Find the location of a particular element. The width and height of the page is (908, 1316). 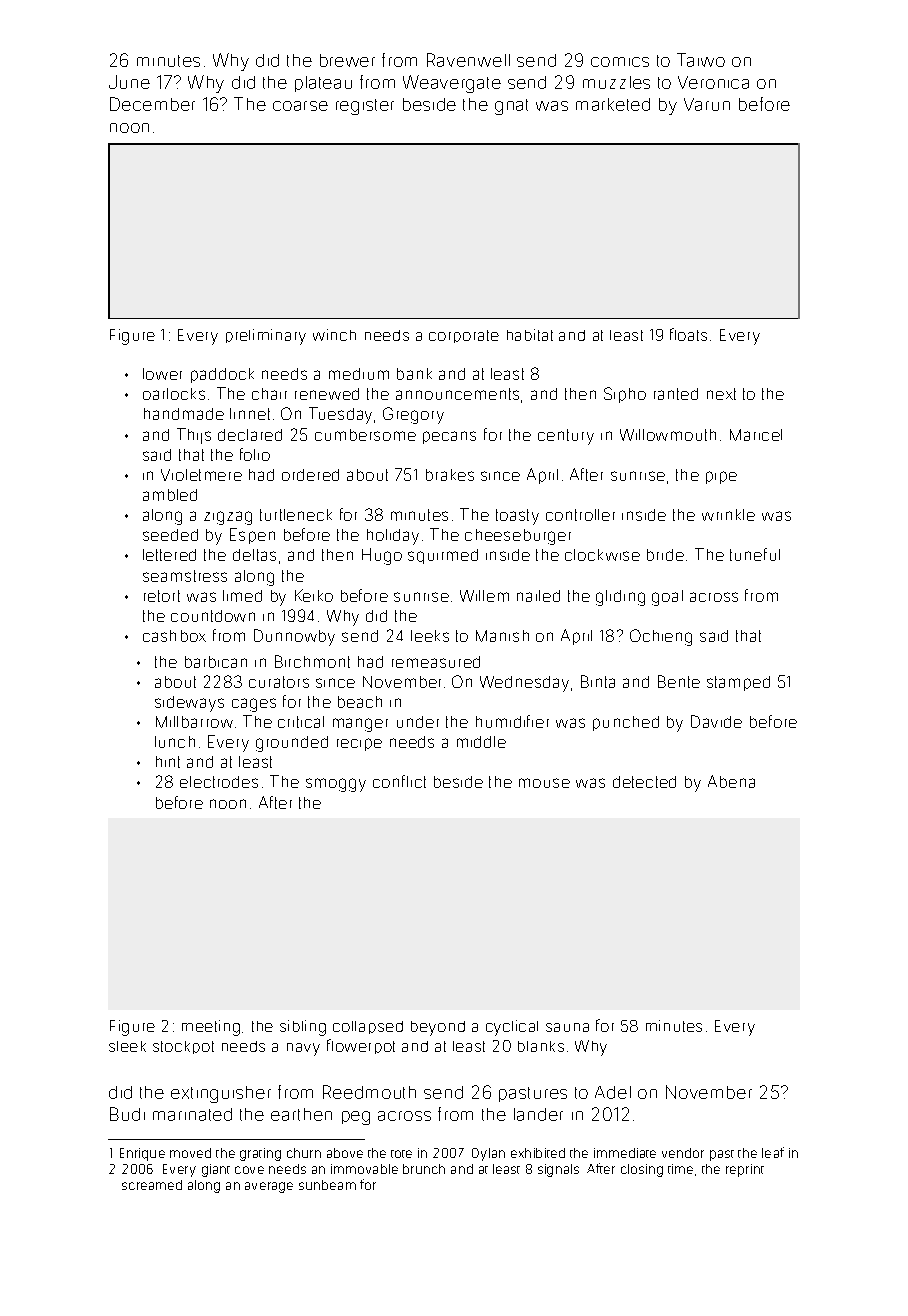

Abena is located at coordinates (731, 781).
